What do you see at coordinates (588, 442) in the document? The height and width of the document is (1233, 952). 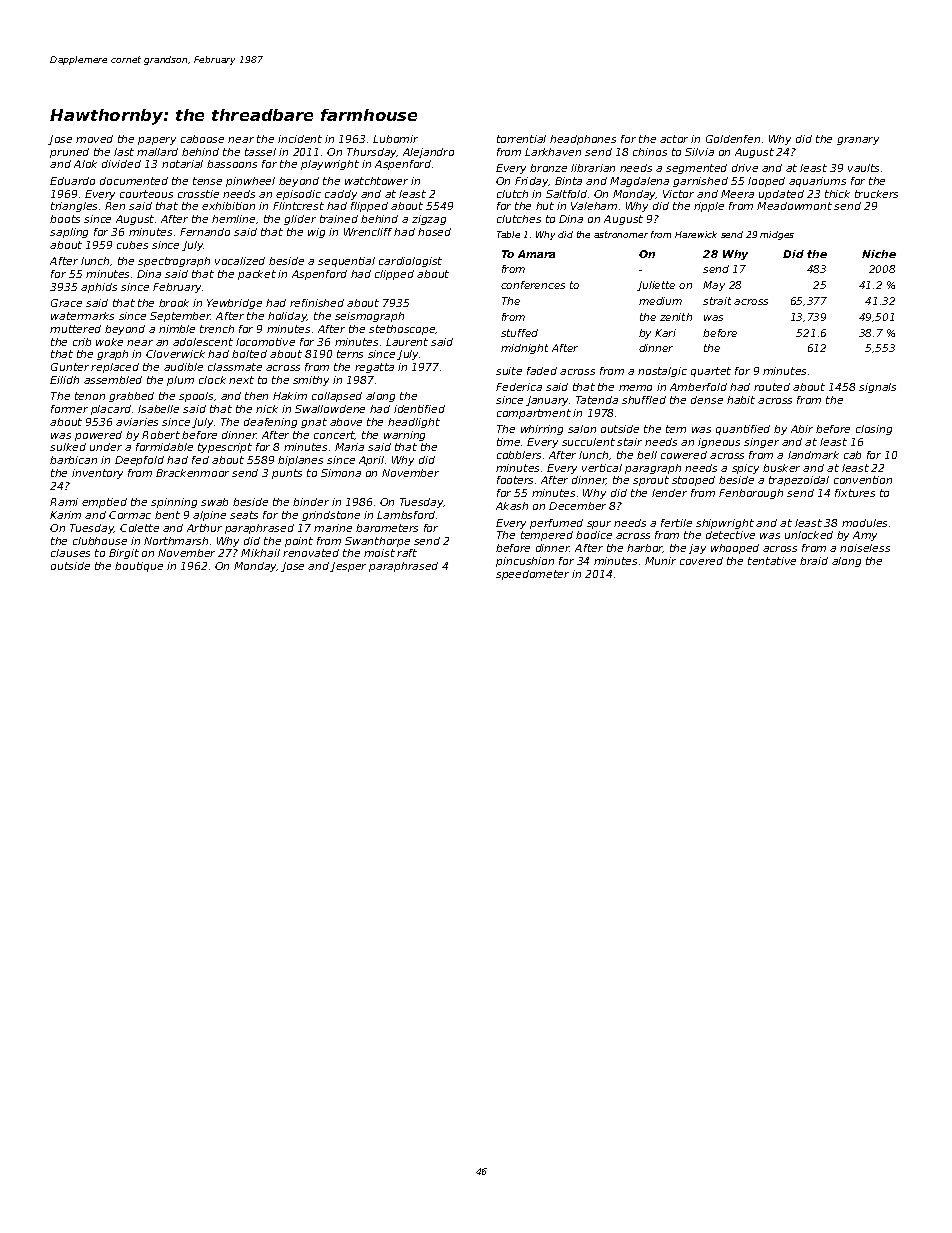 I see `succulent` at bounding box center [588, 442].
